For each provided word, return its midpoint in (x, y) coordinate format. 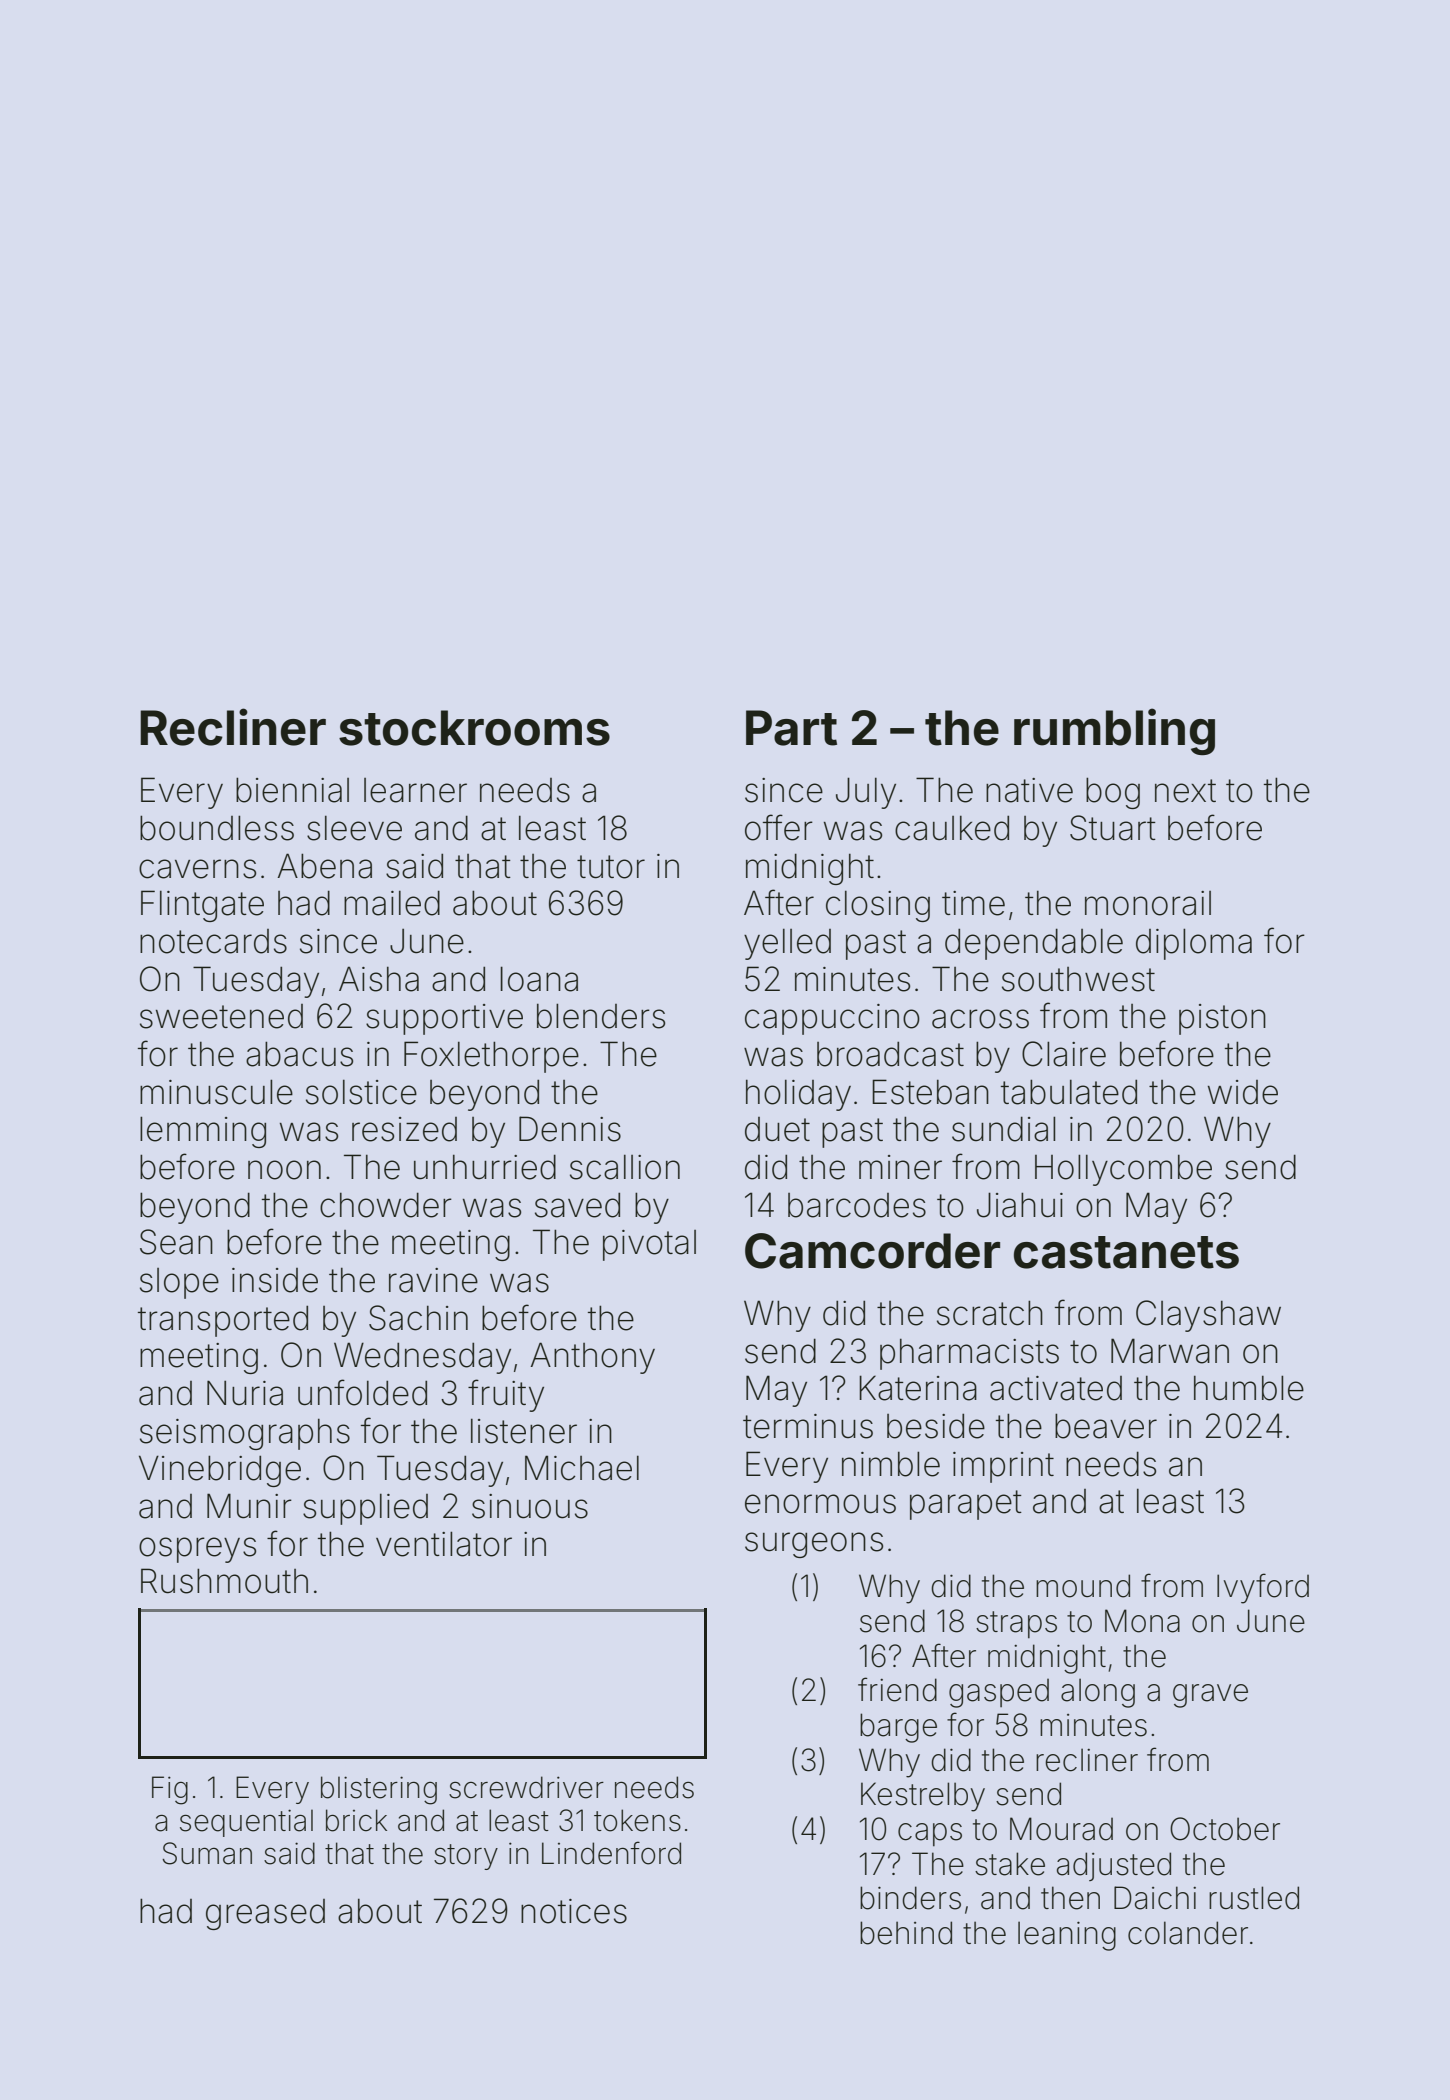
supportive (444, 1019)
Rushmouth (224, 1581)
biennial (292, 790)
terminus (808, 1426)
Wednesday (422, 1358)
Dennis (570, 1129)
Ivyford (1263, 1588)
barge (898, 1728)
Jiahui (1020, 1205)
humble (1249, 1388)
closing (878, 906)
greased (265, 1914)
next (1185, 791)
